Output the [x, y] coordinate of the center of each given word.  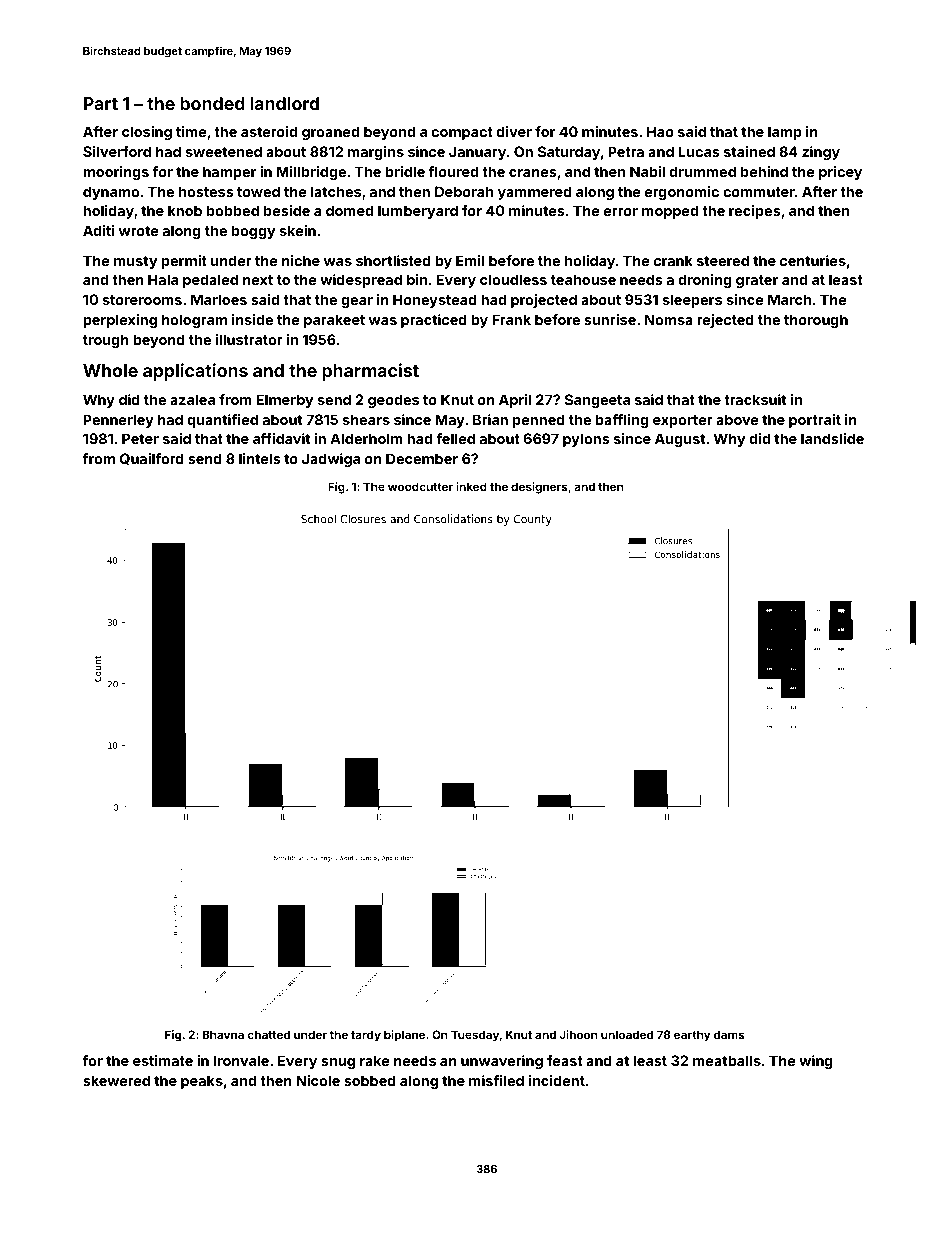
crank [673, 260]
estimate [163, 1060]
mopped [670, 212]
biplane [404, 1036]
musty [135, 262]
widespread [361, 281]
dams [729, 1034]
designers [539, 488]
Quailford [152, 459]
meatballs [727, 1060]
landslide [832, 438]
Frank [511, 319]
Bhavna [223, 1034]
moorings [116, 173]
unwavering [502, 1062]
